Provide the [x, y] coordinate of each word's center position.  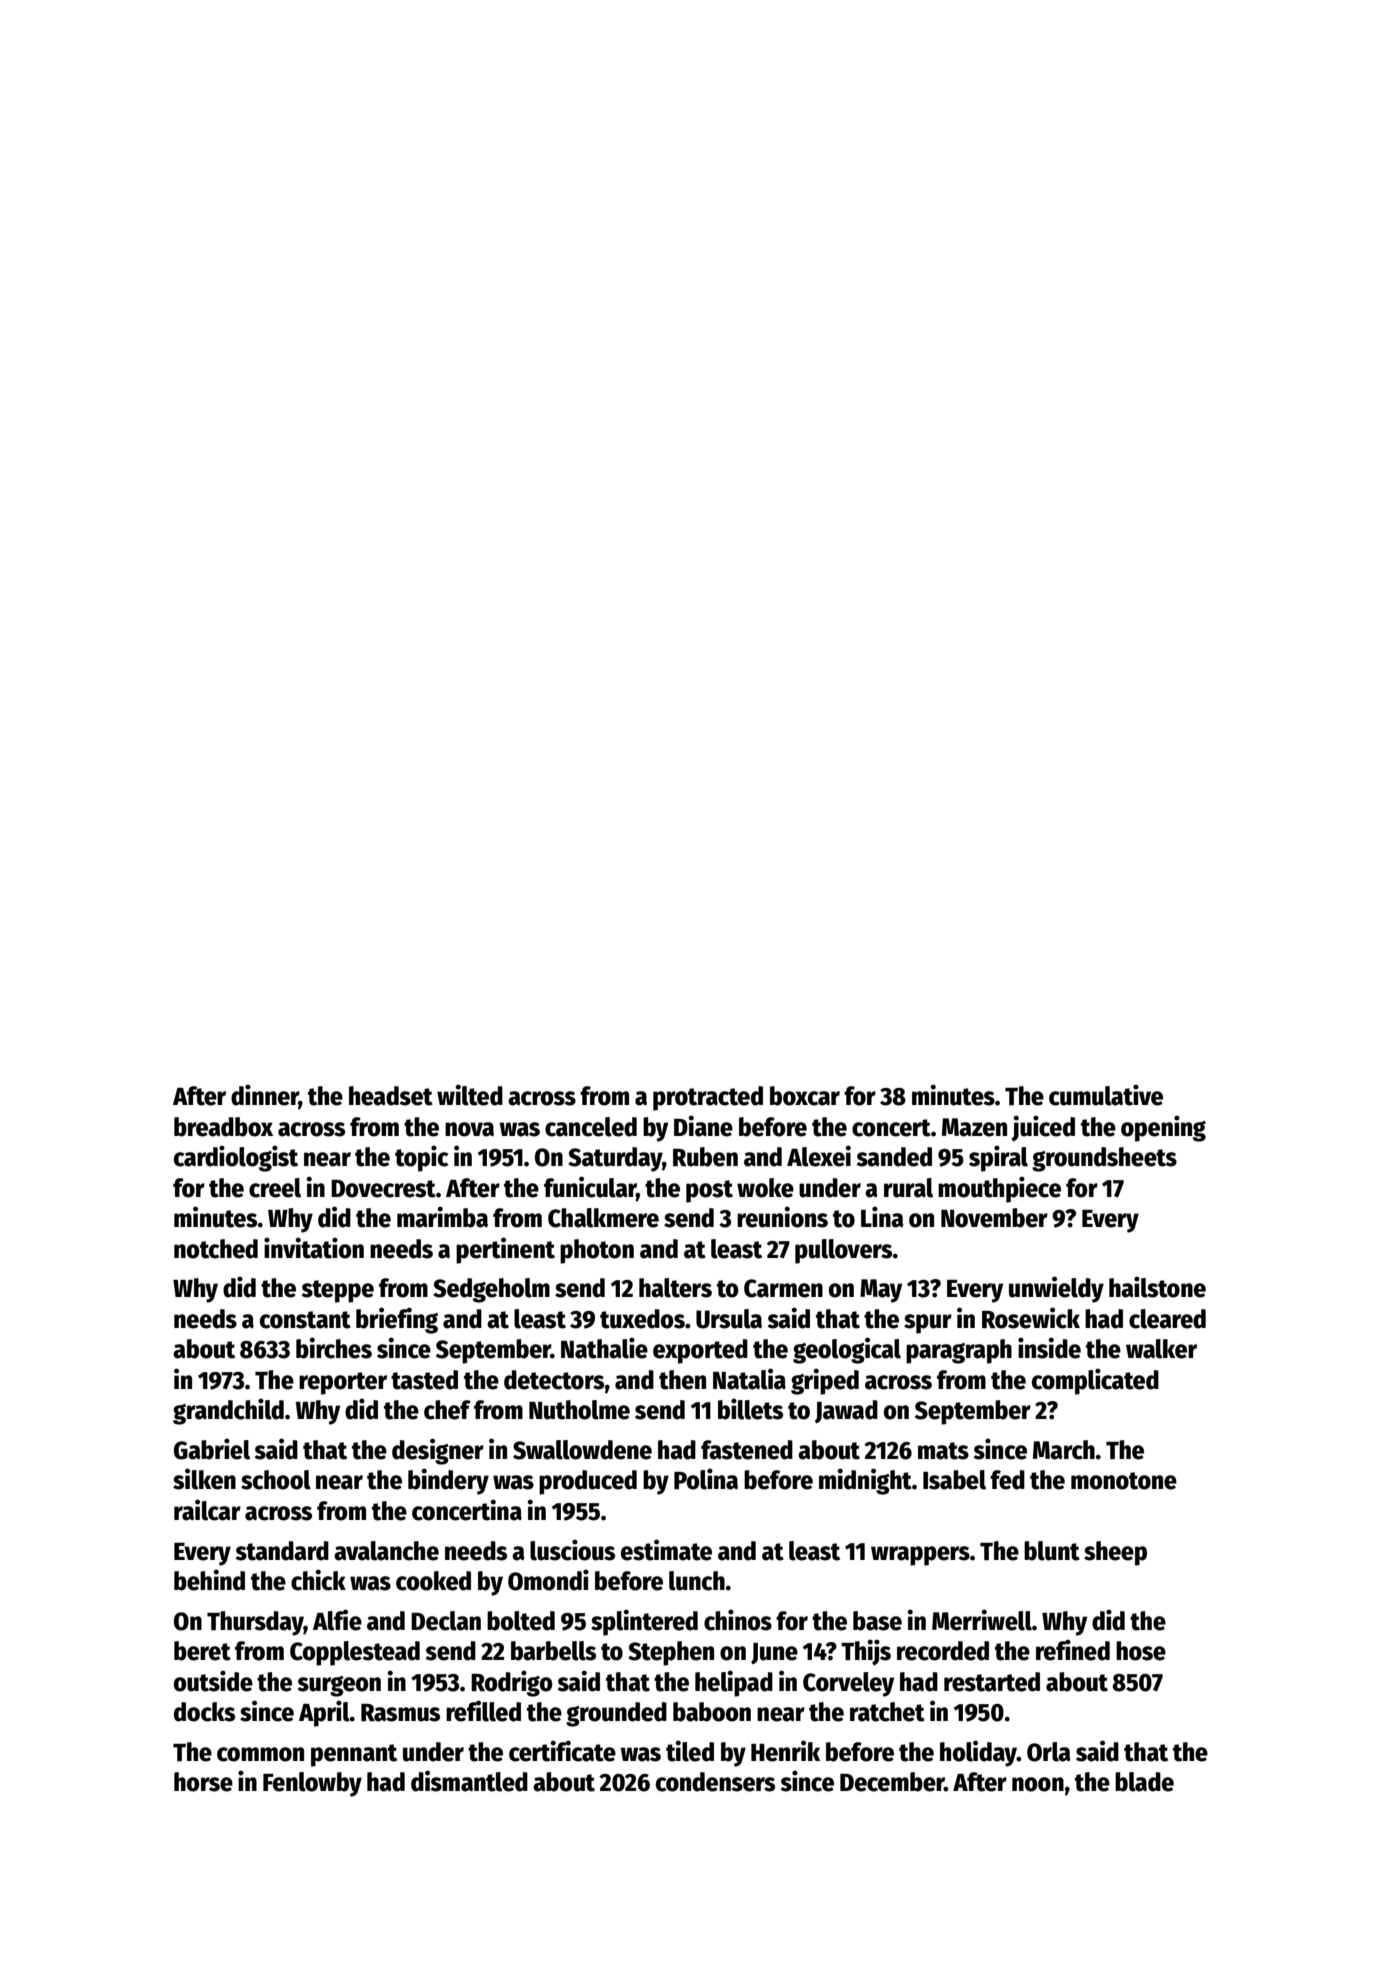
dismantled [469, 1781]
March [1064, 1450]
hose [1141, 1651]
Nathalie [604, 1348]
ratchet [887, 1712]
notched [216, 1249]
